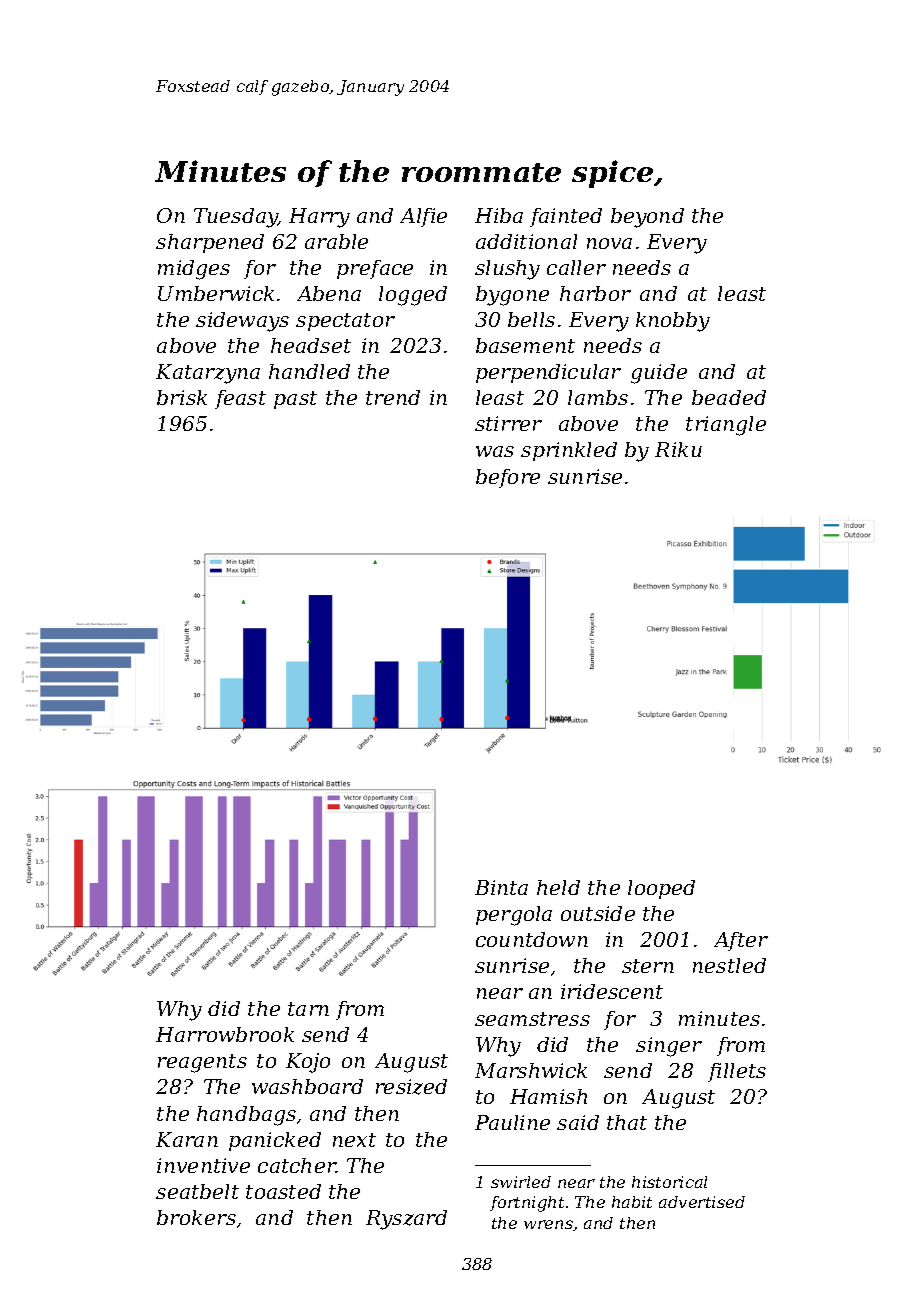 Image resolution: width=924 pixels, height=1311 pixels. Describe the element at coordinates (196, 1217) in the document. I see `brokers` at that location.
